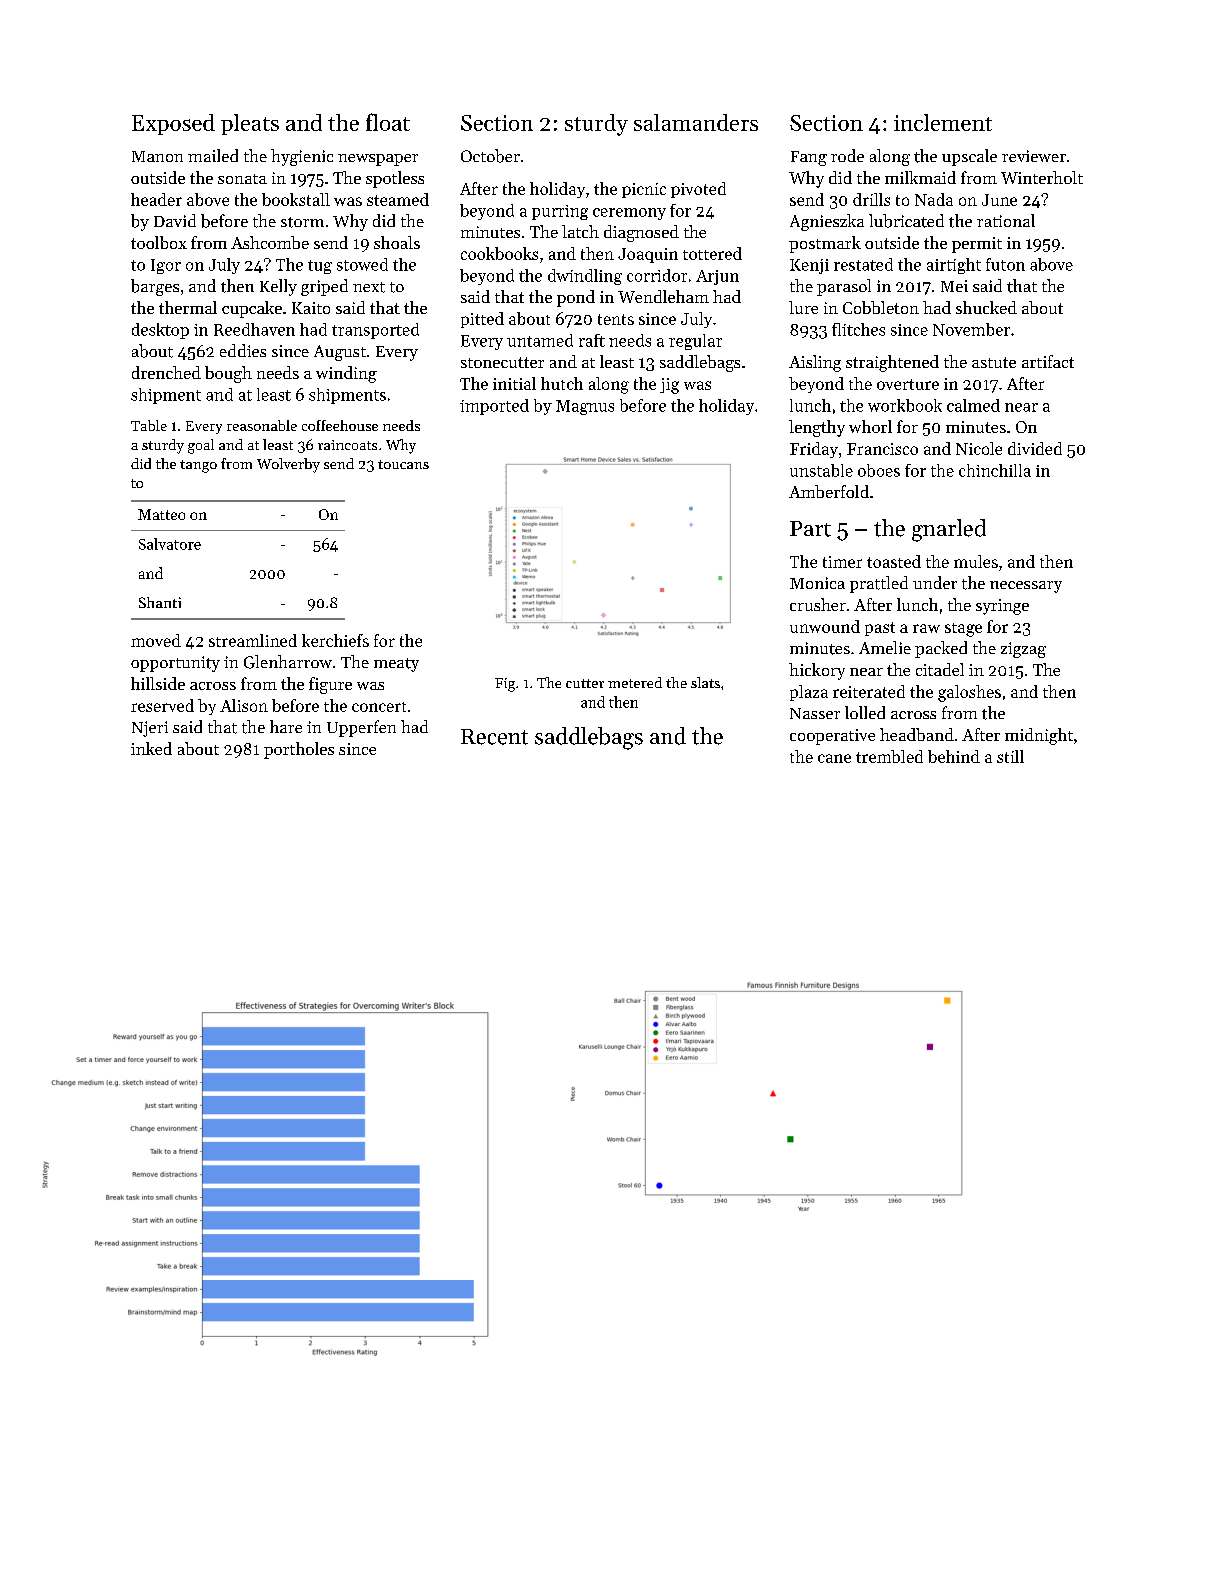  What do you see at coordinates (815, 713) in the screenshot?
I see `Nasser` at bounding box center [815, 713].
